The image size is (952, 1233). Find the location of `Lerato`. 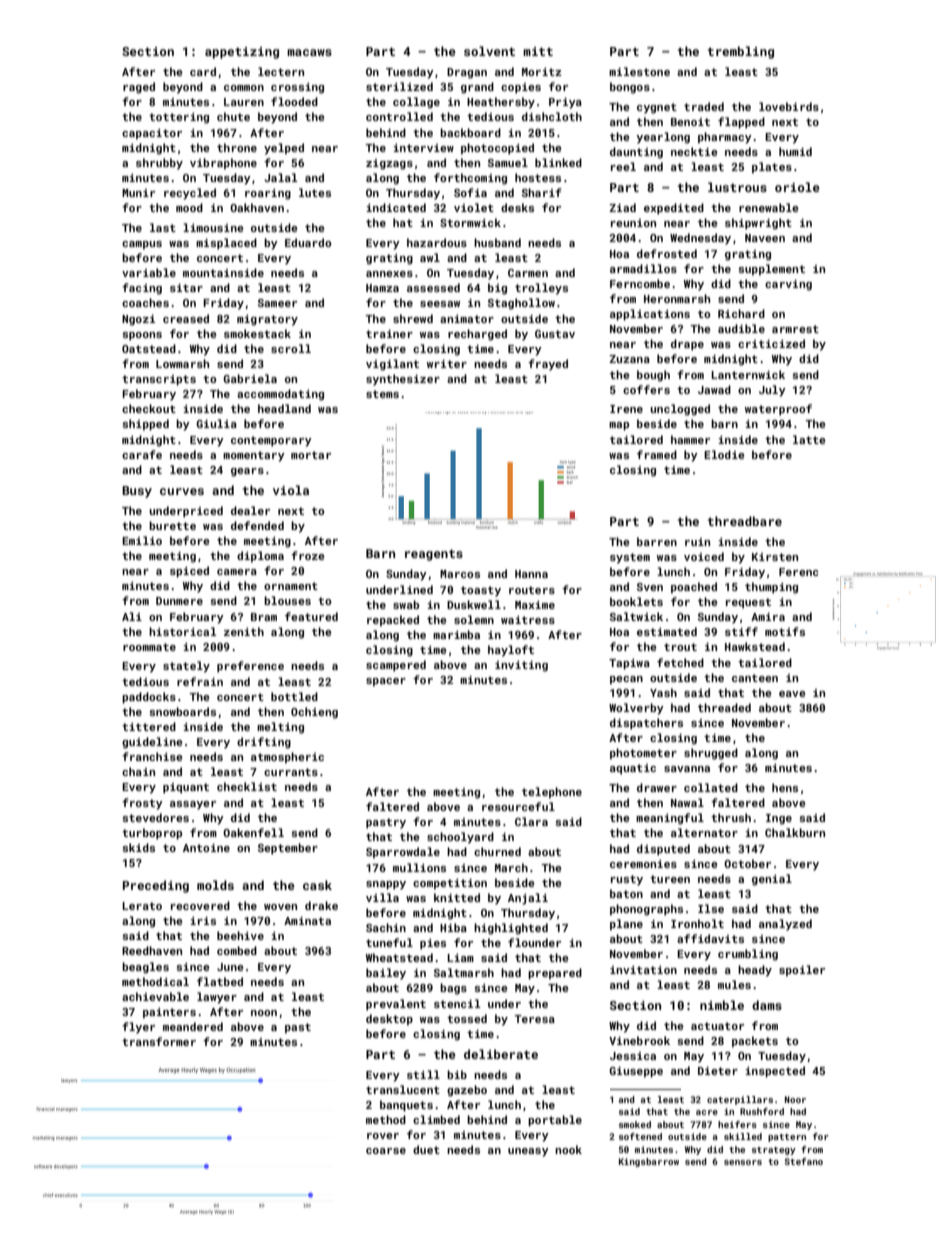

Lerato is located at coordinates (142, 906).
